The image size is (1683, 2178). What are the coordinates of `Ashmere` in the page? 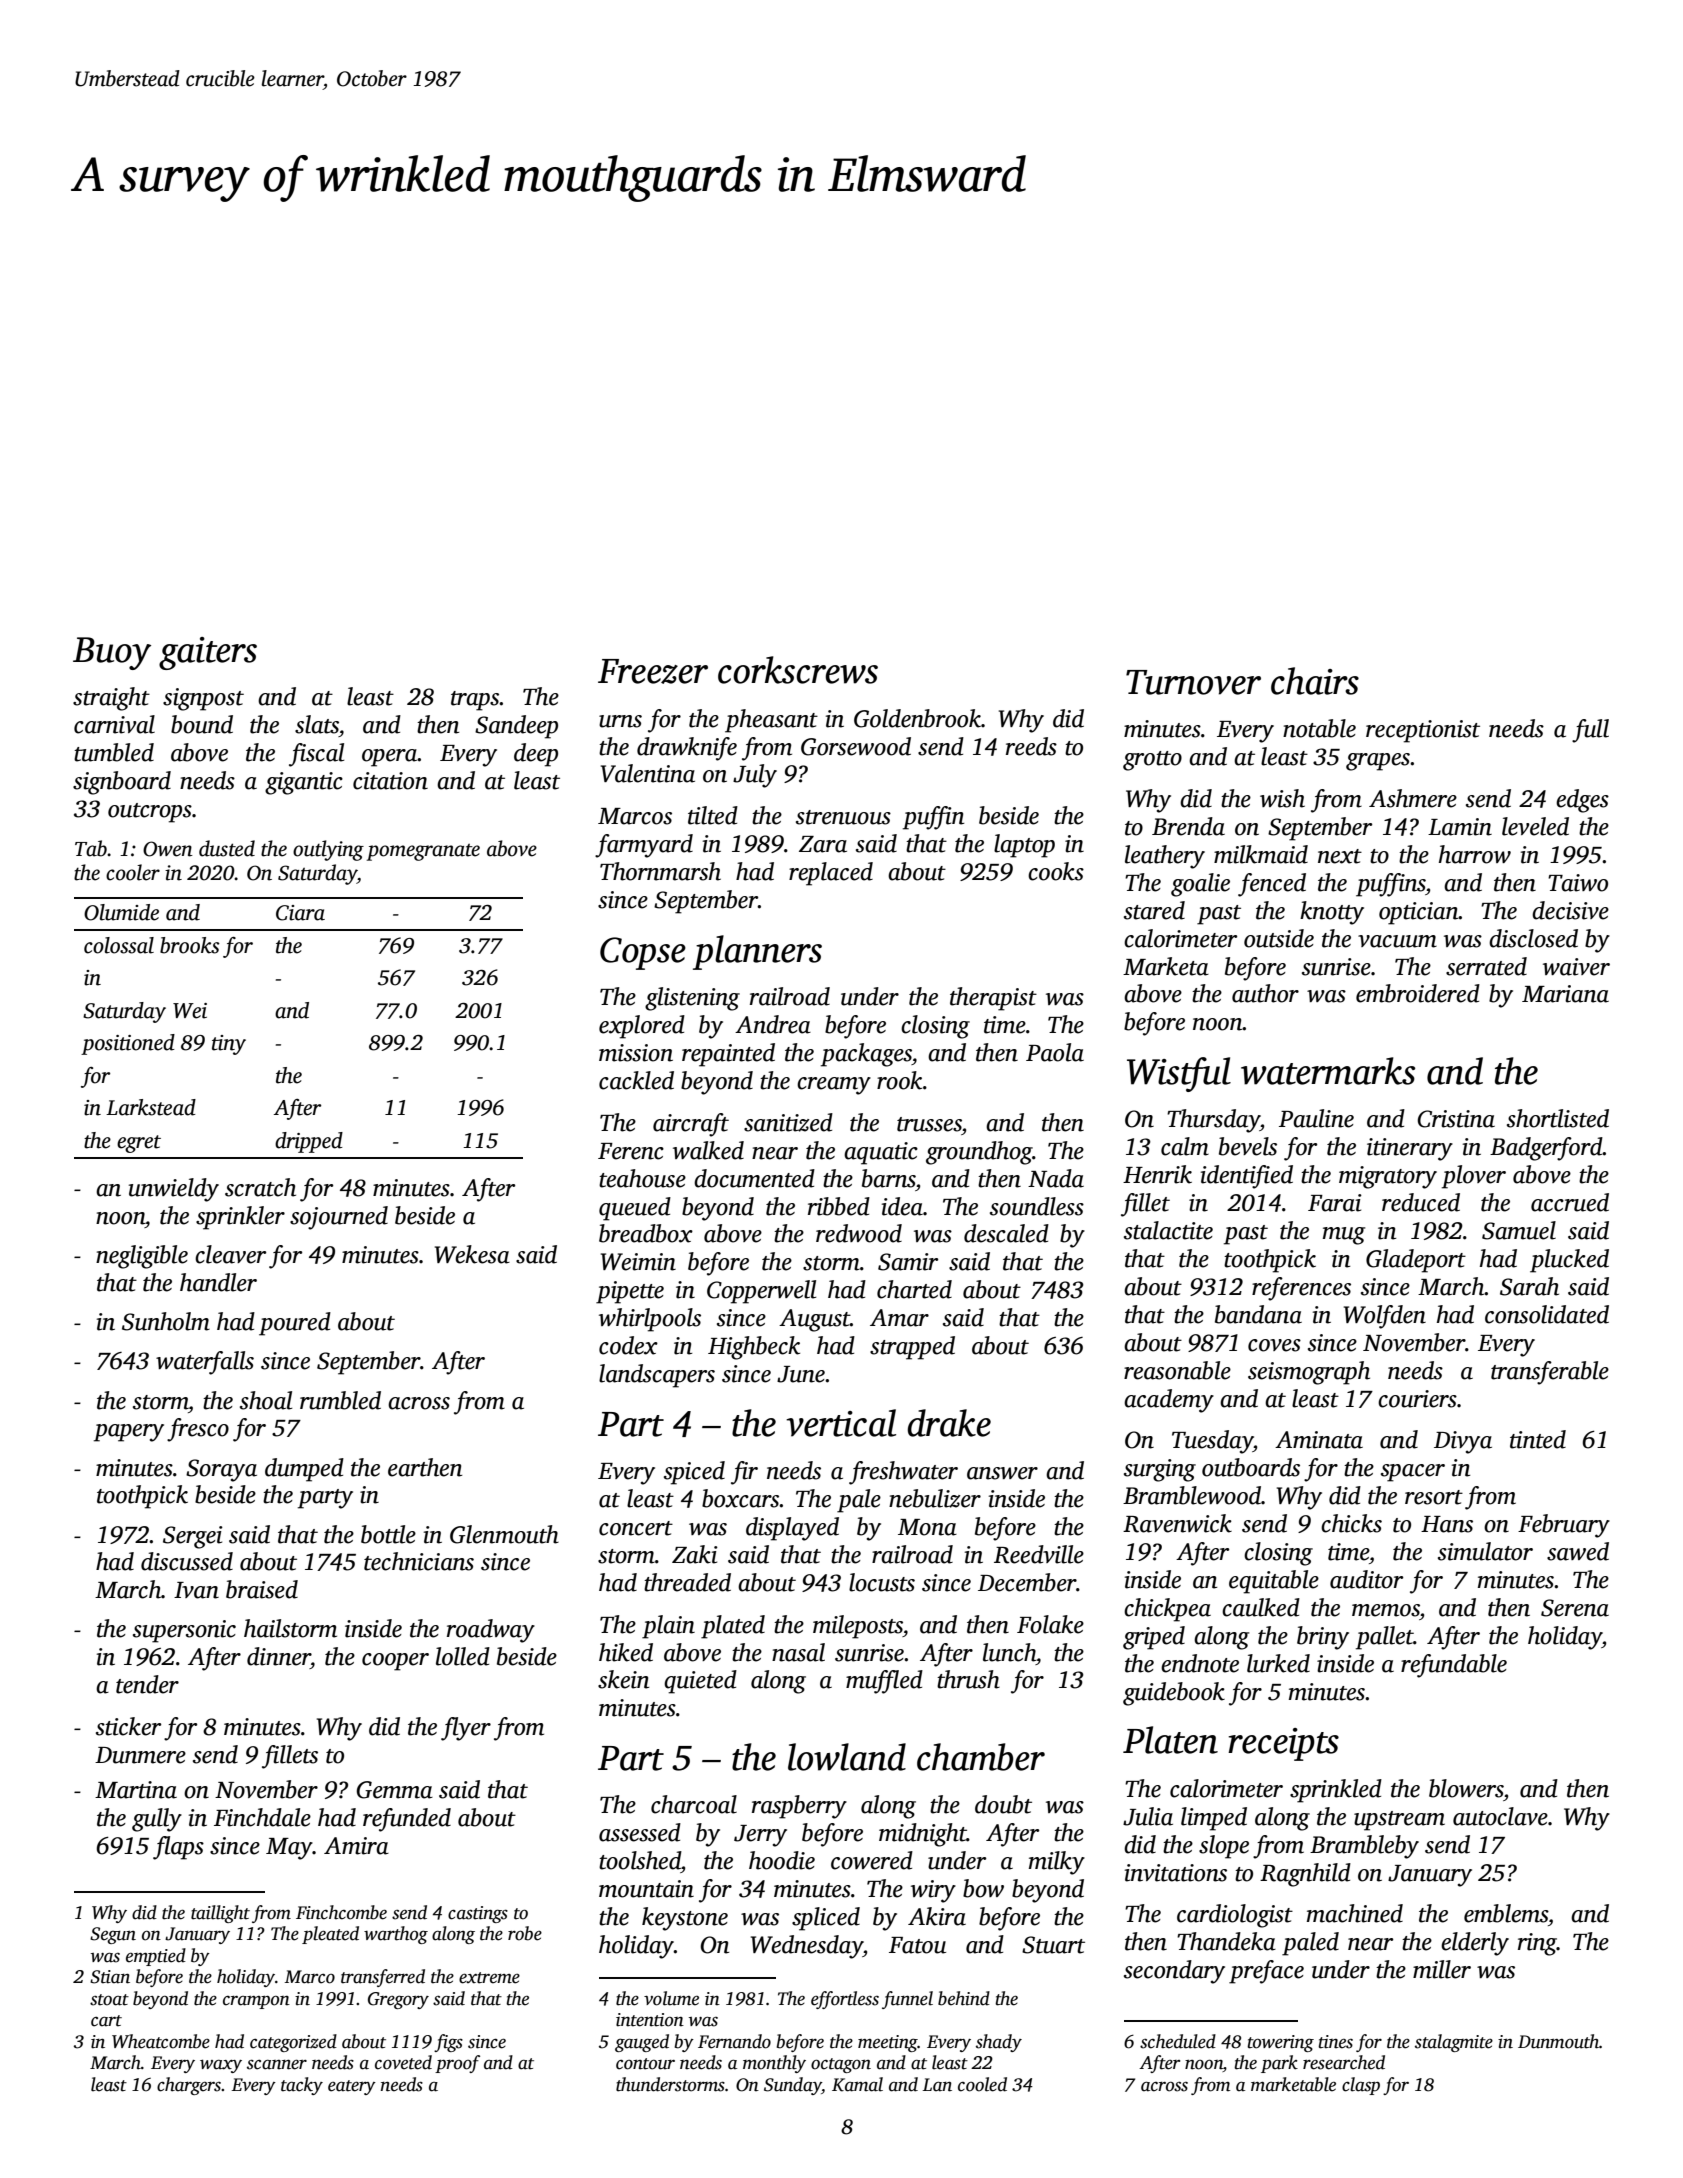 It's located at (1413, 798).
